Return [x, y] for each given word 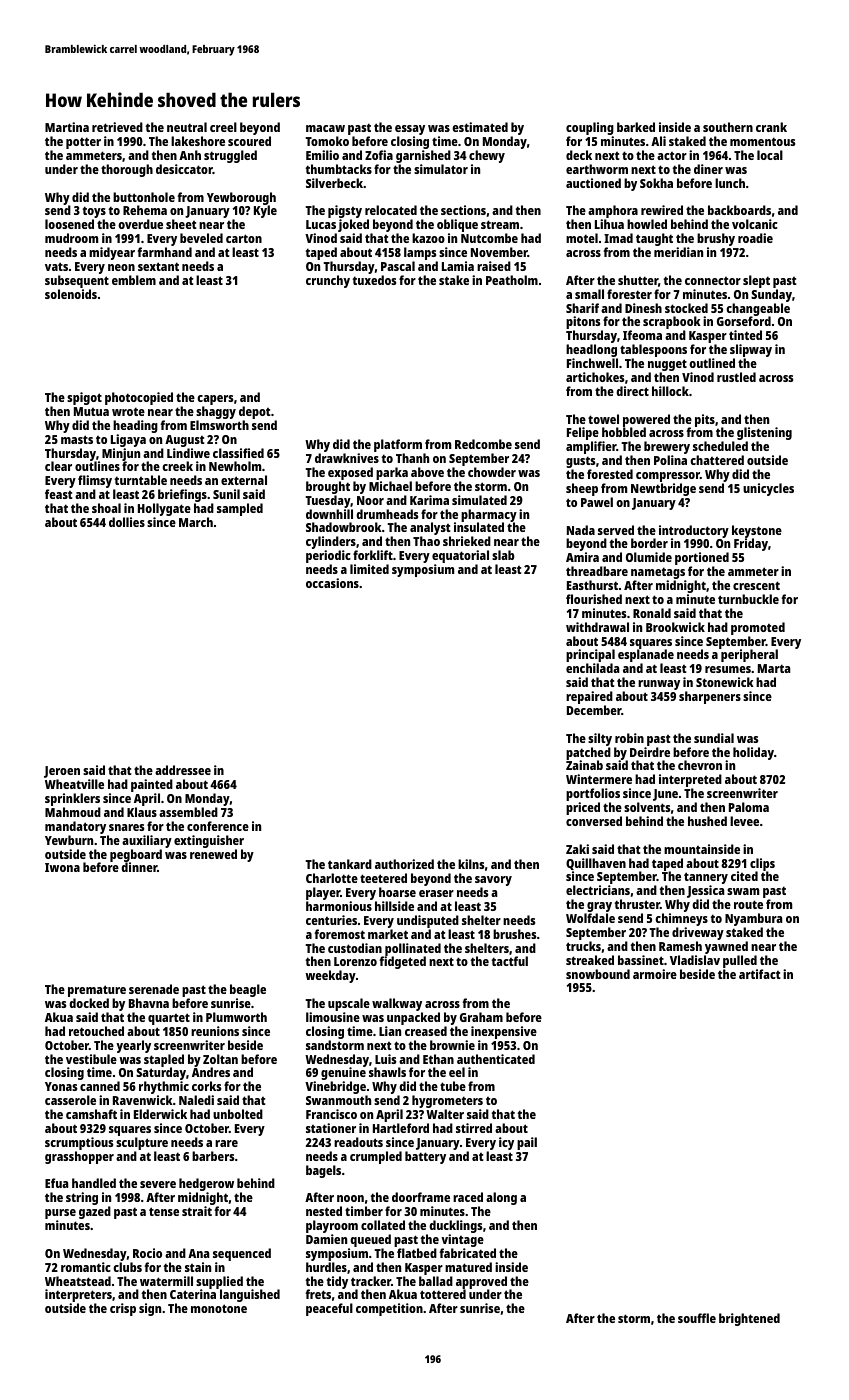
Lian [390, 1031]
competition [389, 1309]
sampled [240, 509]
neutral [187, 127]
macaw [325, 128]
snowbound [598, 974]
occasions [332, 583]
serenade [154, 989]
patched [588, 754]
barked [636, 127]
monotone [219, 1308]
